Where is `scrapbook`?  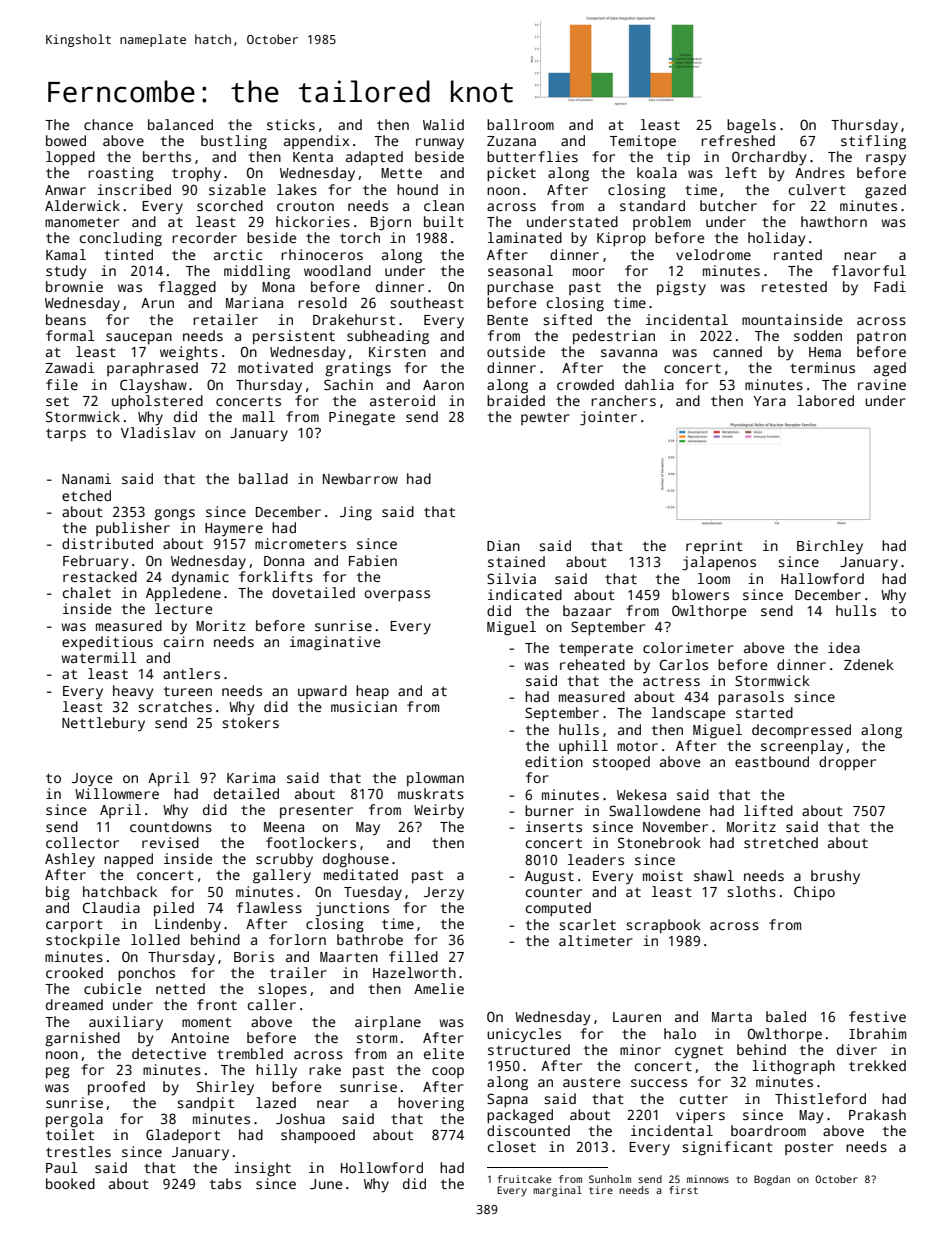
scrapbook is located at coordinates (663, 926).
